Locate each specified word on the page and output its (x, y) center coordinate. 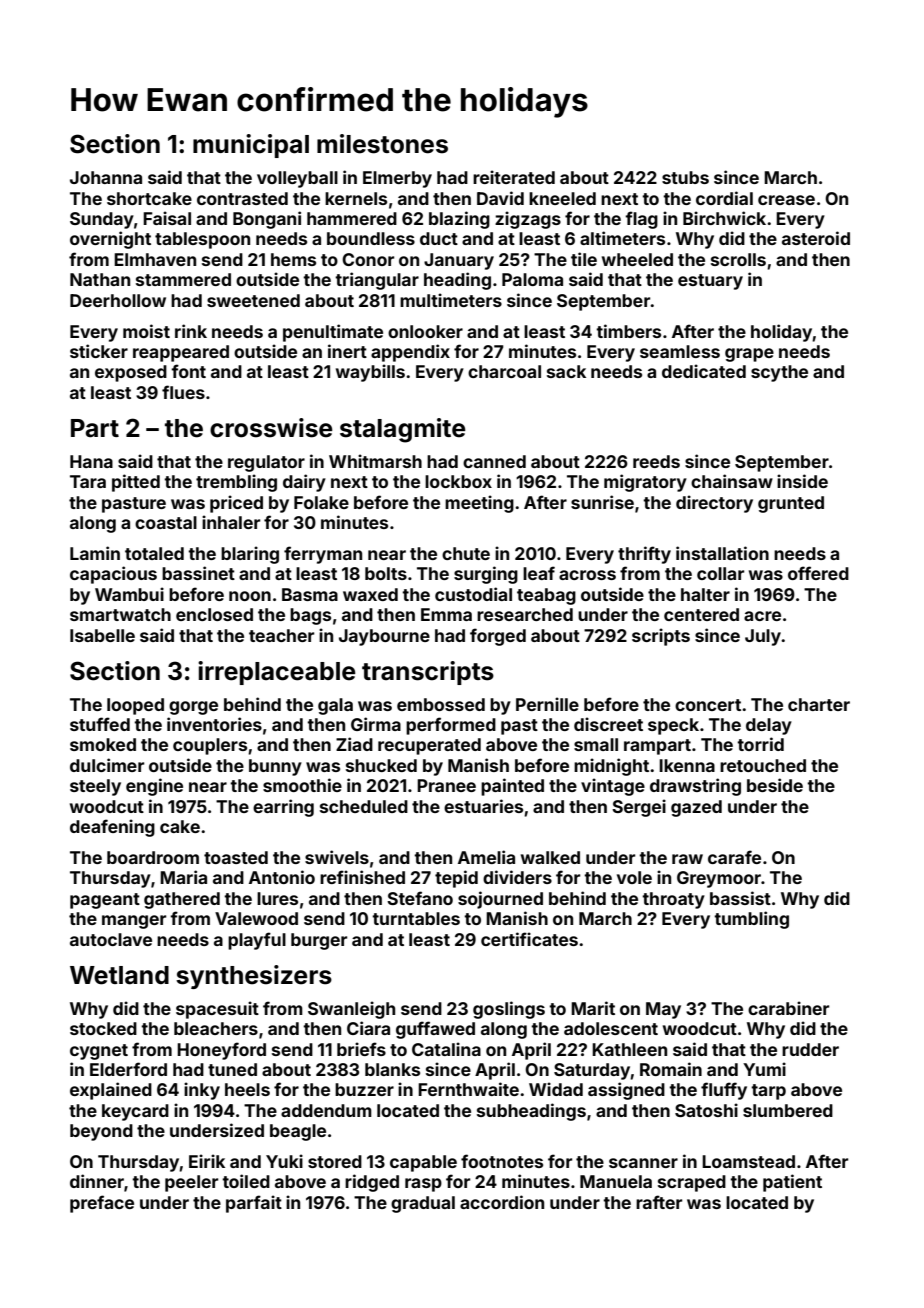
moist (146, 331)
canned (494, 461)
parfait (254, 1204)
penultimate (333, 333)
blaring (250, 555)
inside (802, 481)
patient (792, 1183)
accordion (502, 1202)
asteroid (816, 238)
